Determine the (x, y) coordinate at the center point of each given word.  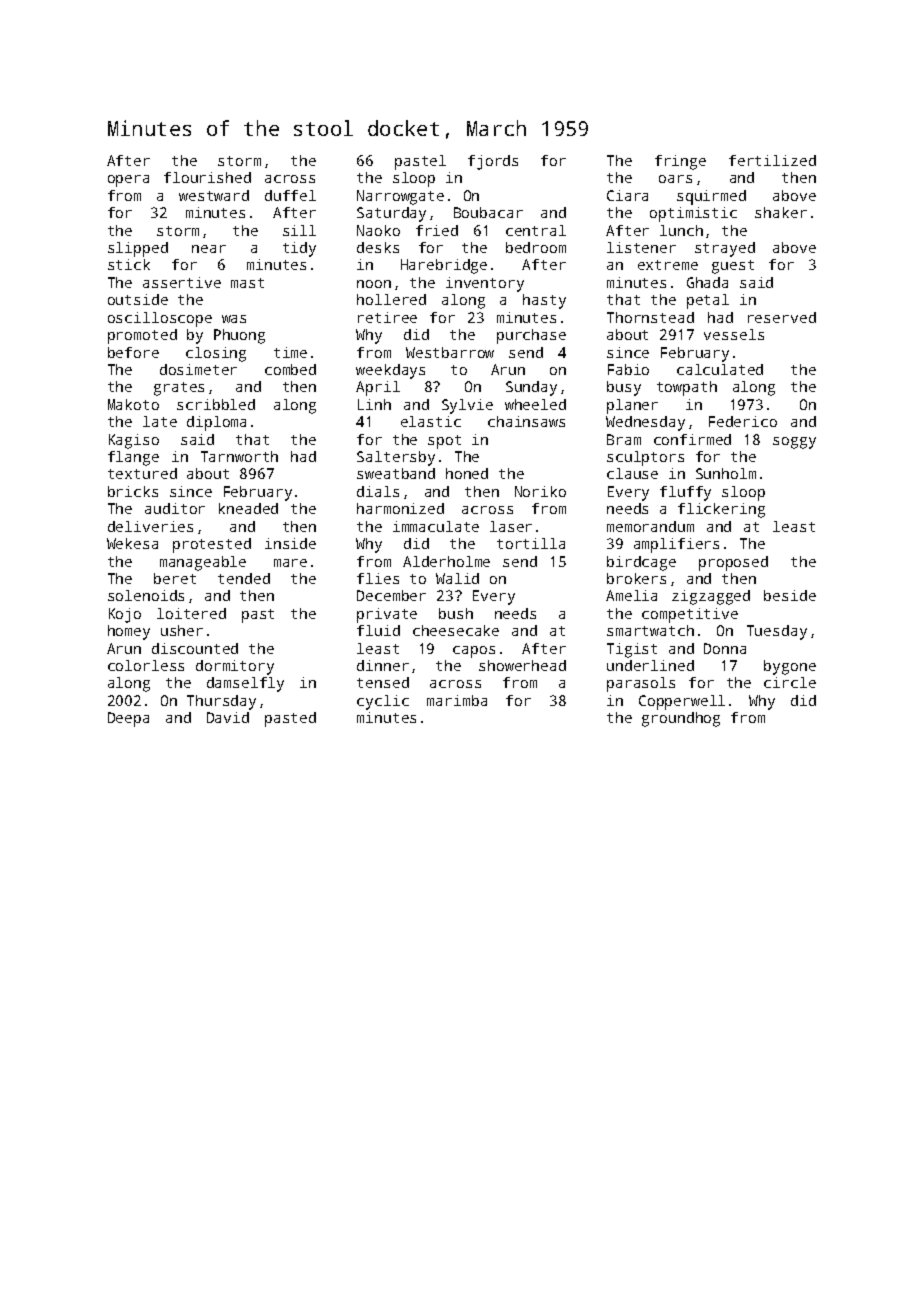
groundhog (681, 719)
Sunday (531, 388)
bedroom (536, 247)
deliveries (150, 526)
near (209, 249)
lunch (681, 230)
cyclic (383, 702)
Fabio (628, 369)
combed (290, 369)
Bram (624, 439)
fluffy (685, 493)
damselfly (245, 684)
